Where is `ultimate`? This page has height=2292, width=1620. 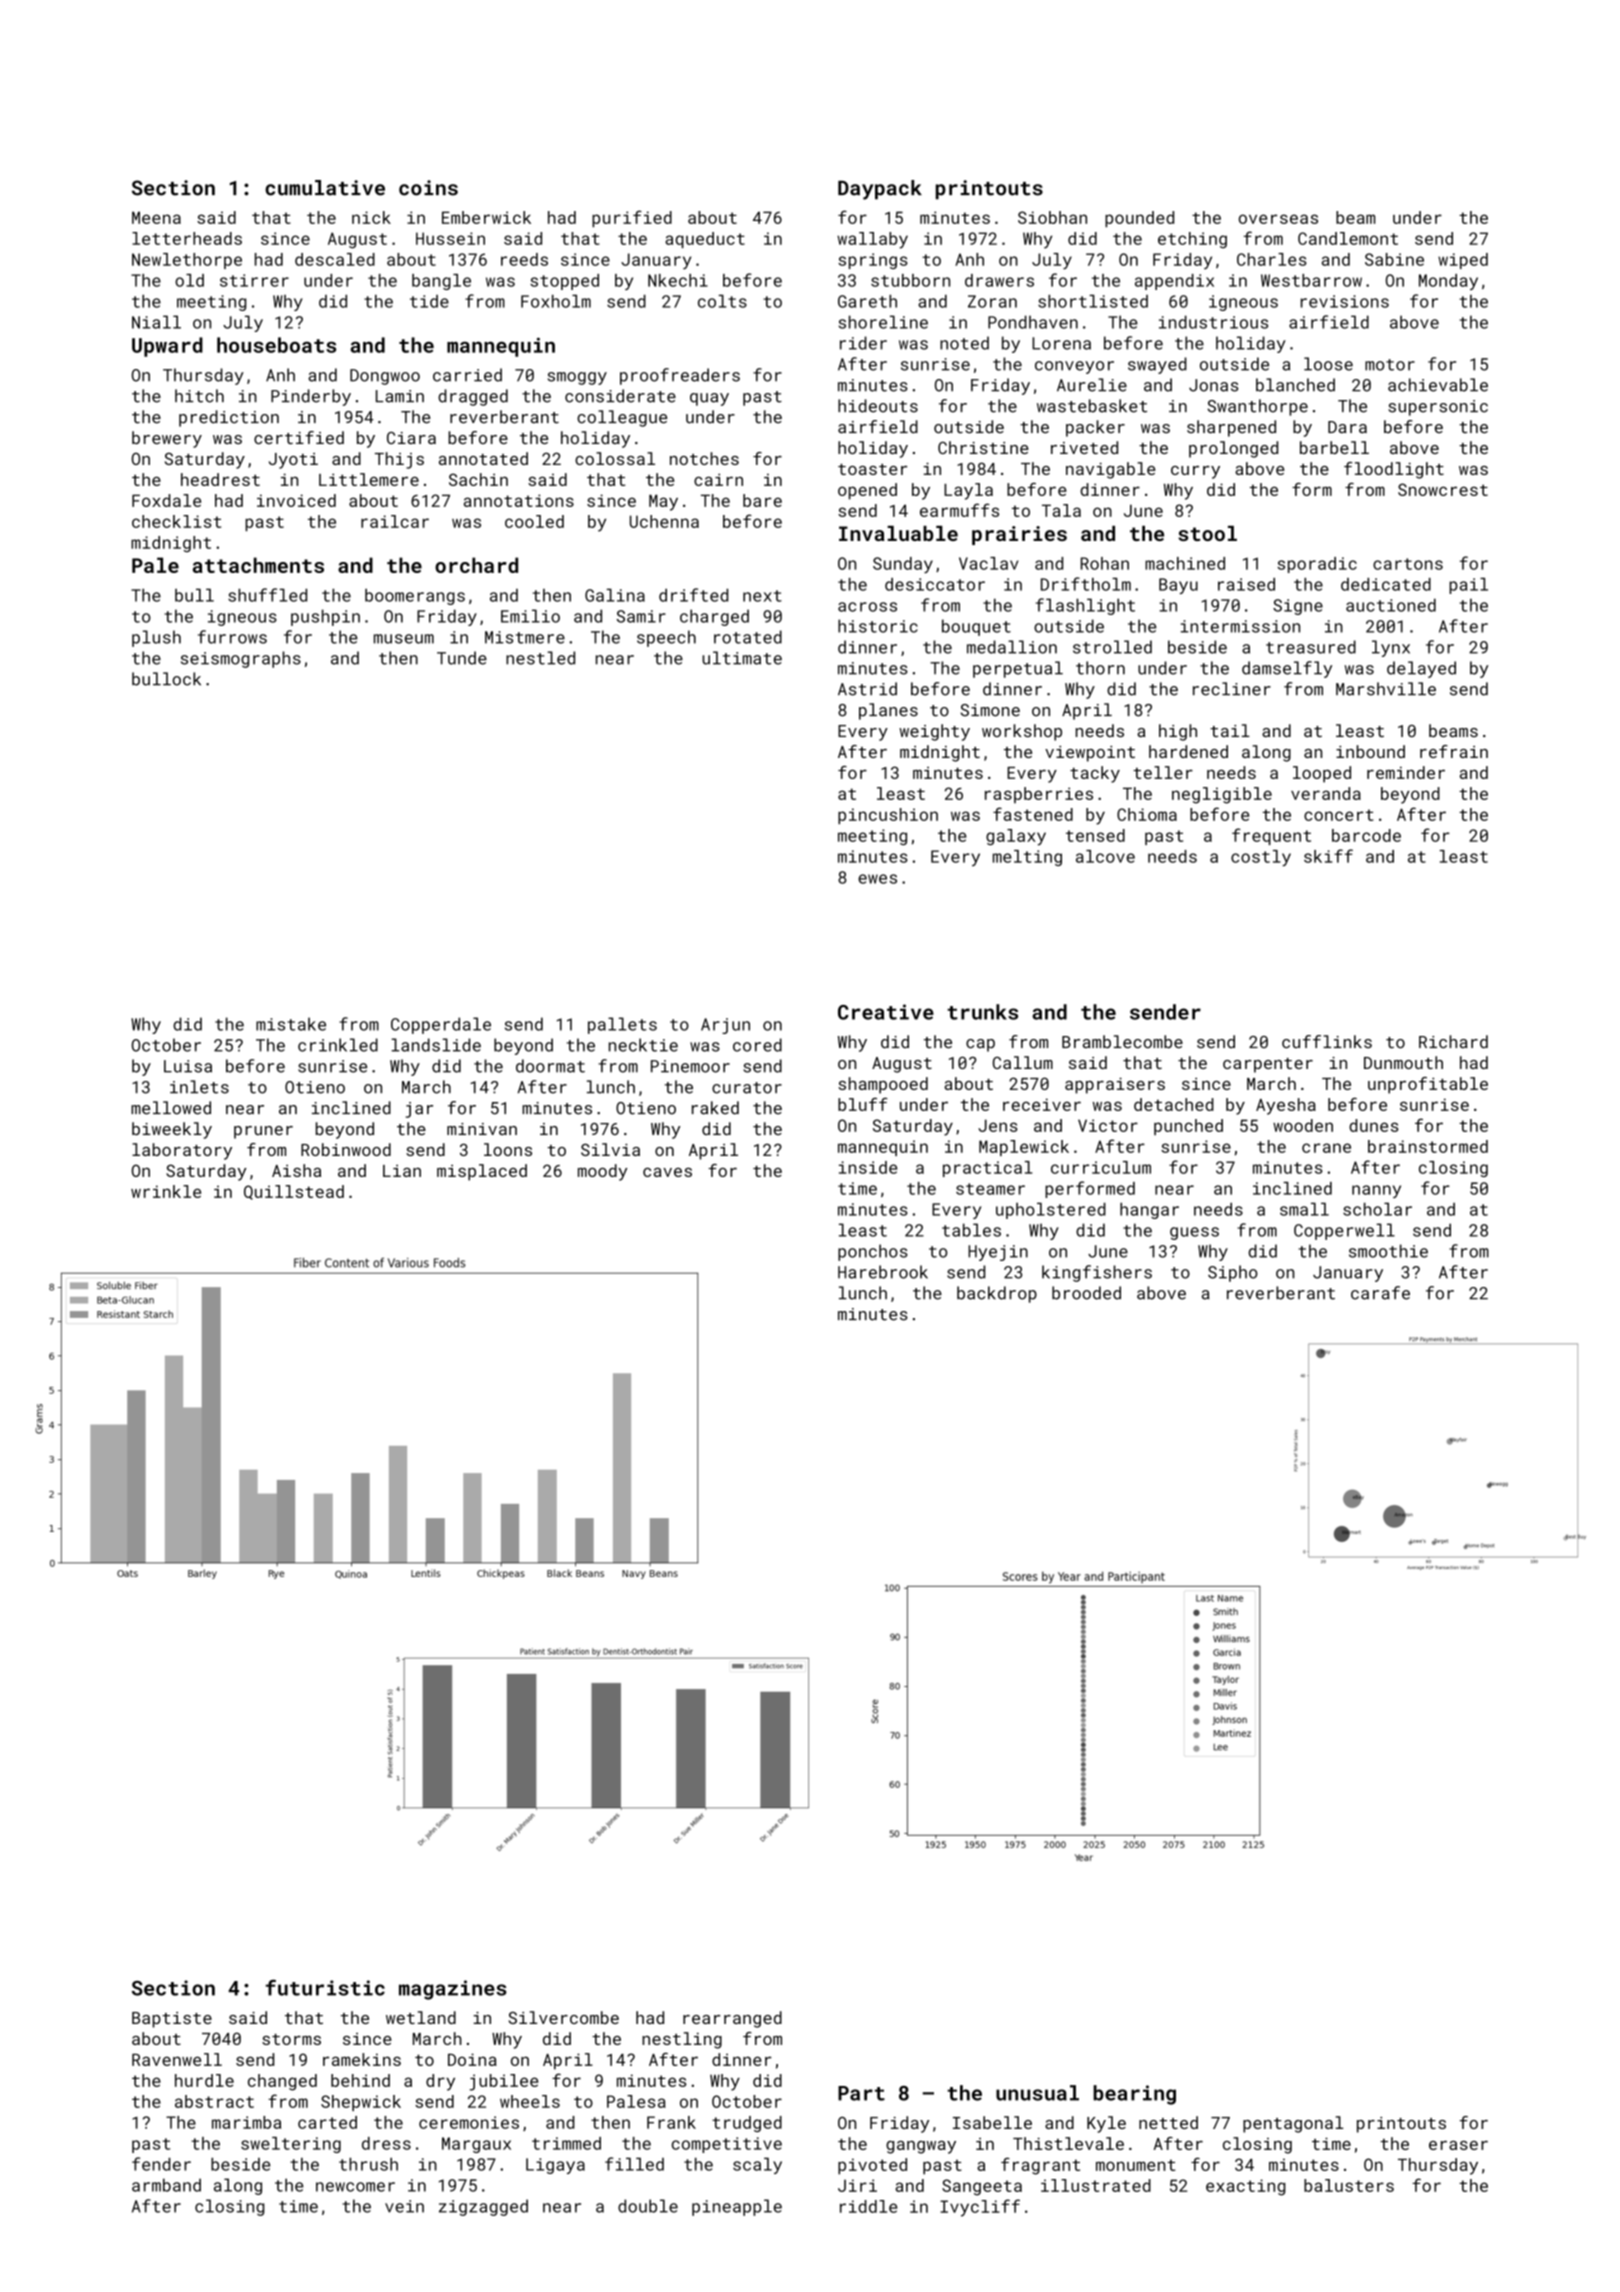 ultimate is located at coordinates (742, 658).
